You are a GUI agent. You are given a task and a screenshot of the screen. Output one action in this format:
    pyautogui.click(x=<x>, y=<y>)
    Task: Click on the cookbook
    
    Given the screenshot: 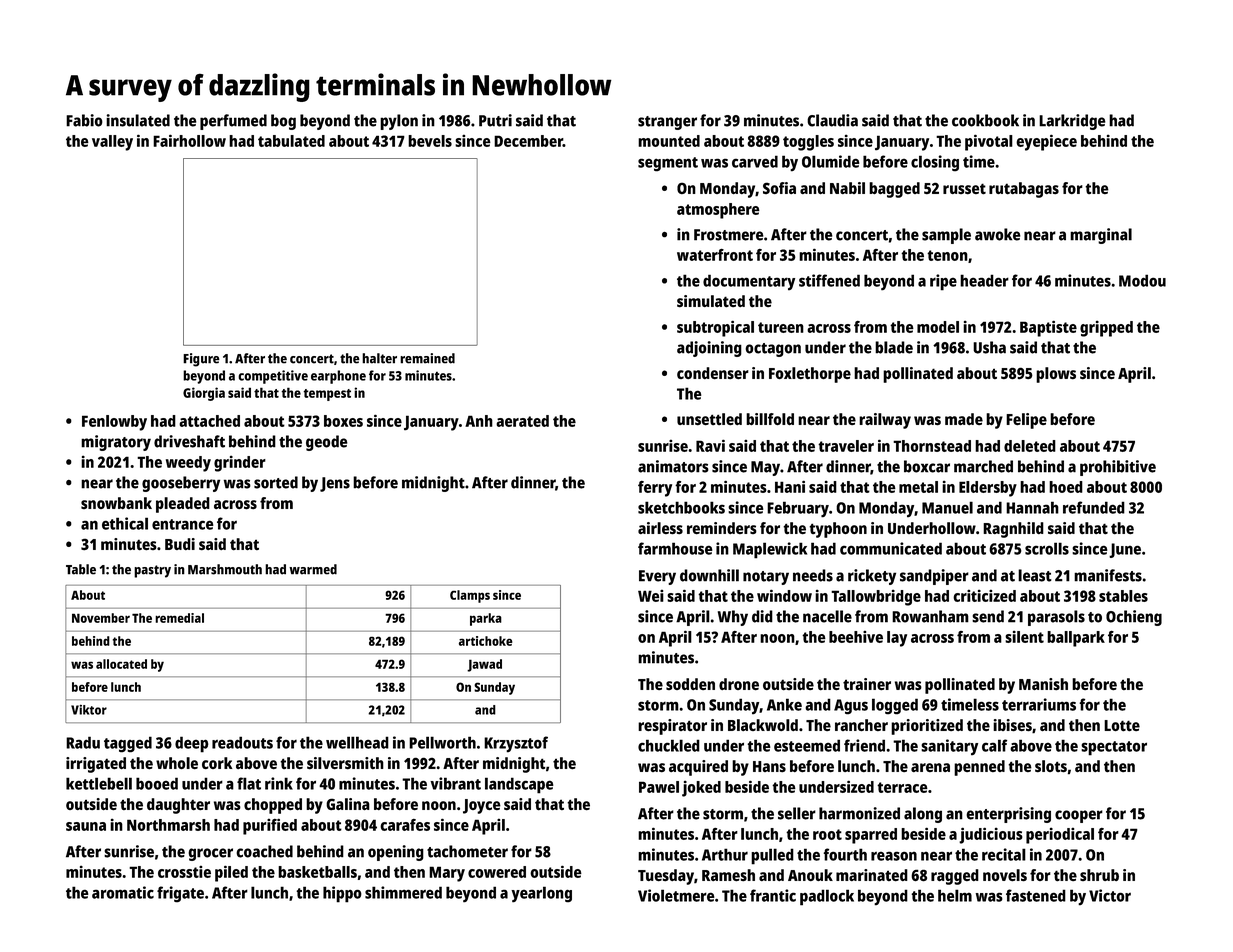 What is the action you would take?
    pyautogui.click(x=985, y=120)
